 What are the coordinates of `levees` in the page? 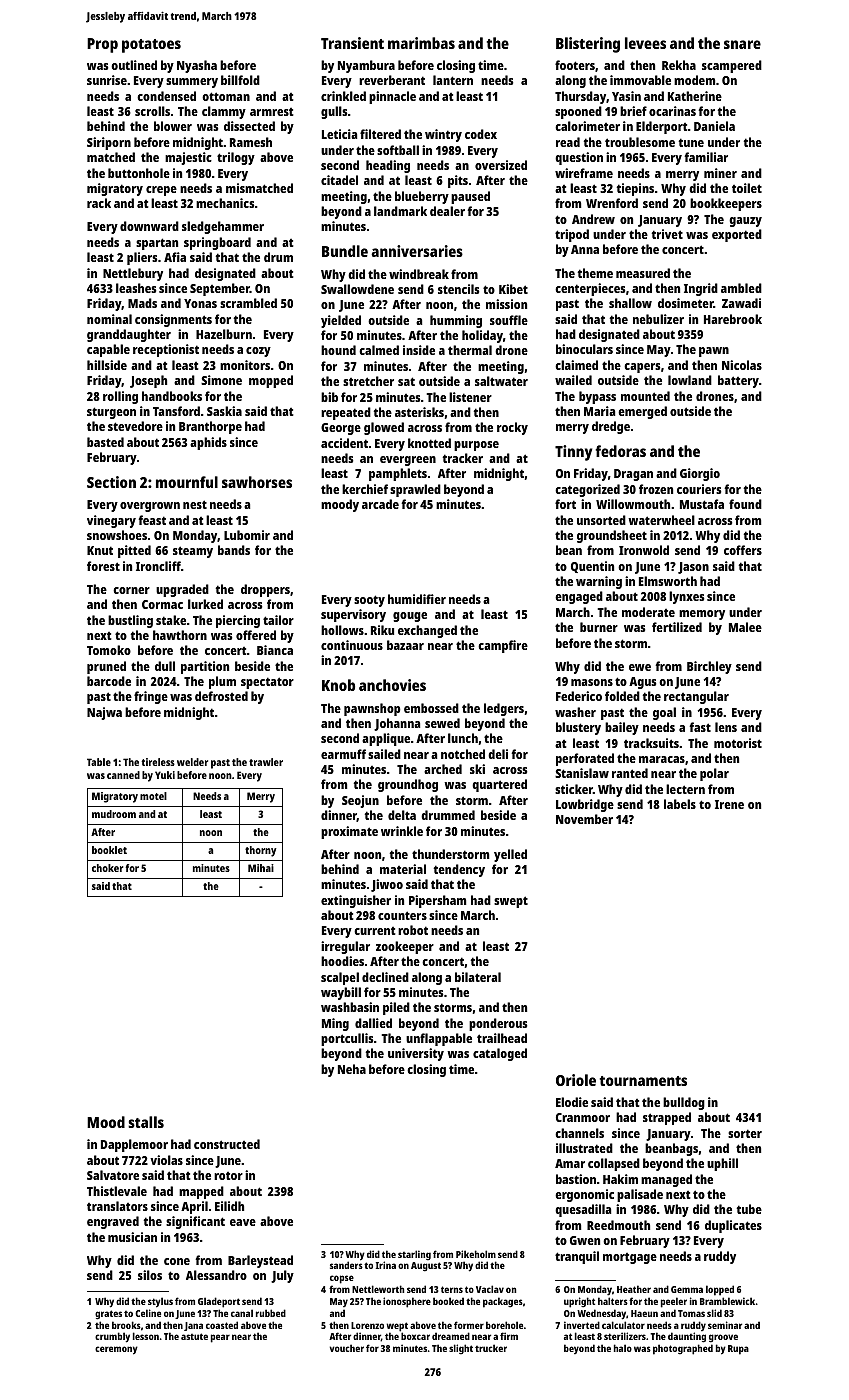 It's located at (645, 43).
